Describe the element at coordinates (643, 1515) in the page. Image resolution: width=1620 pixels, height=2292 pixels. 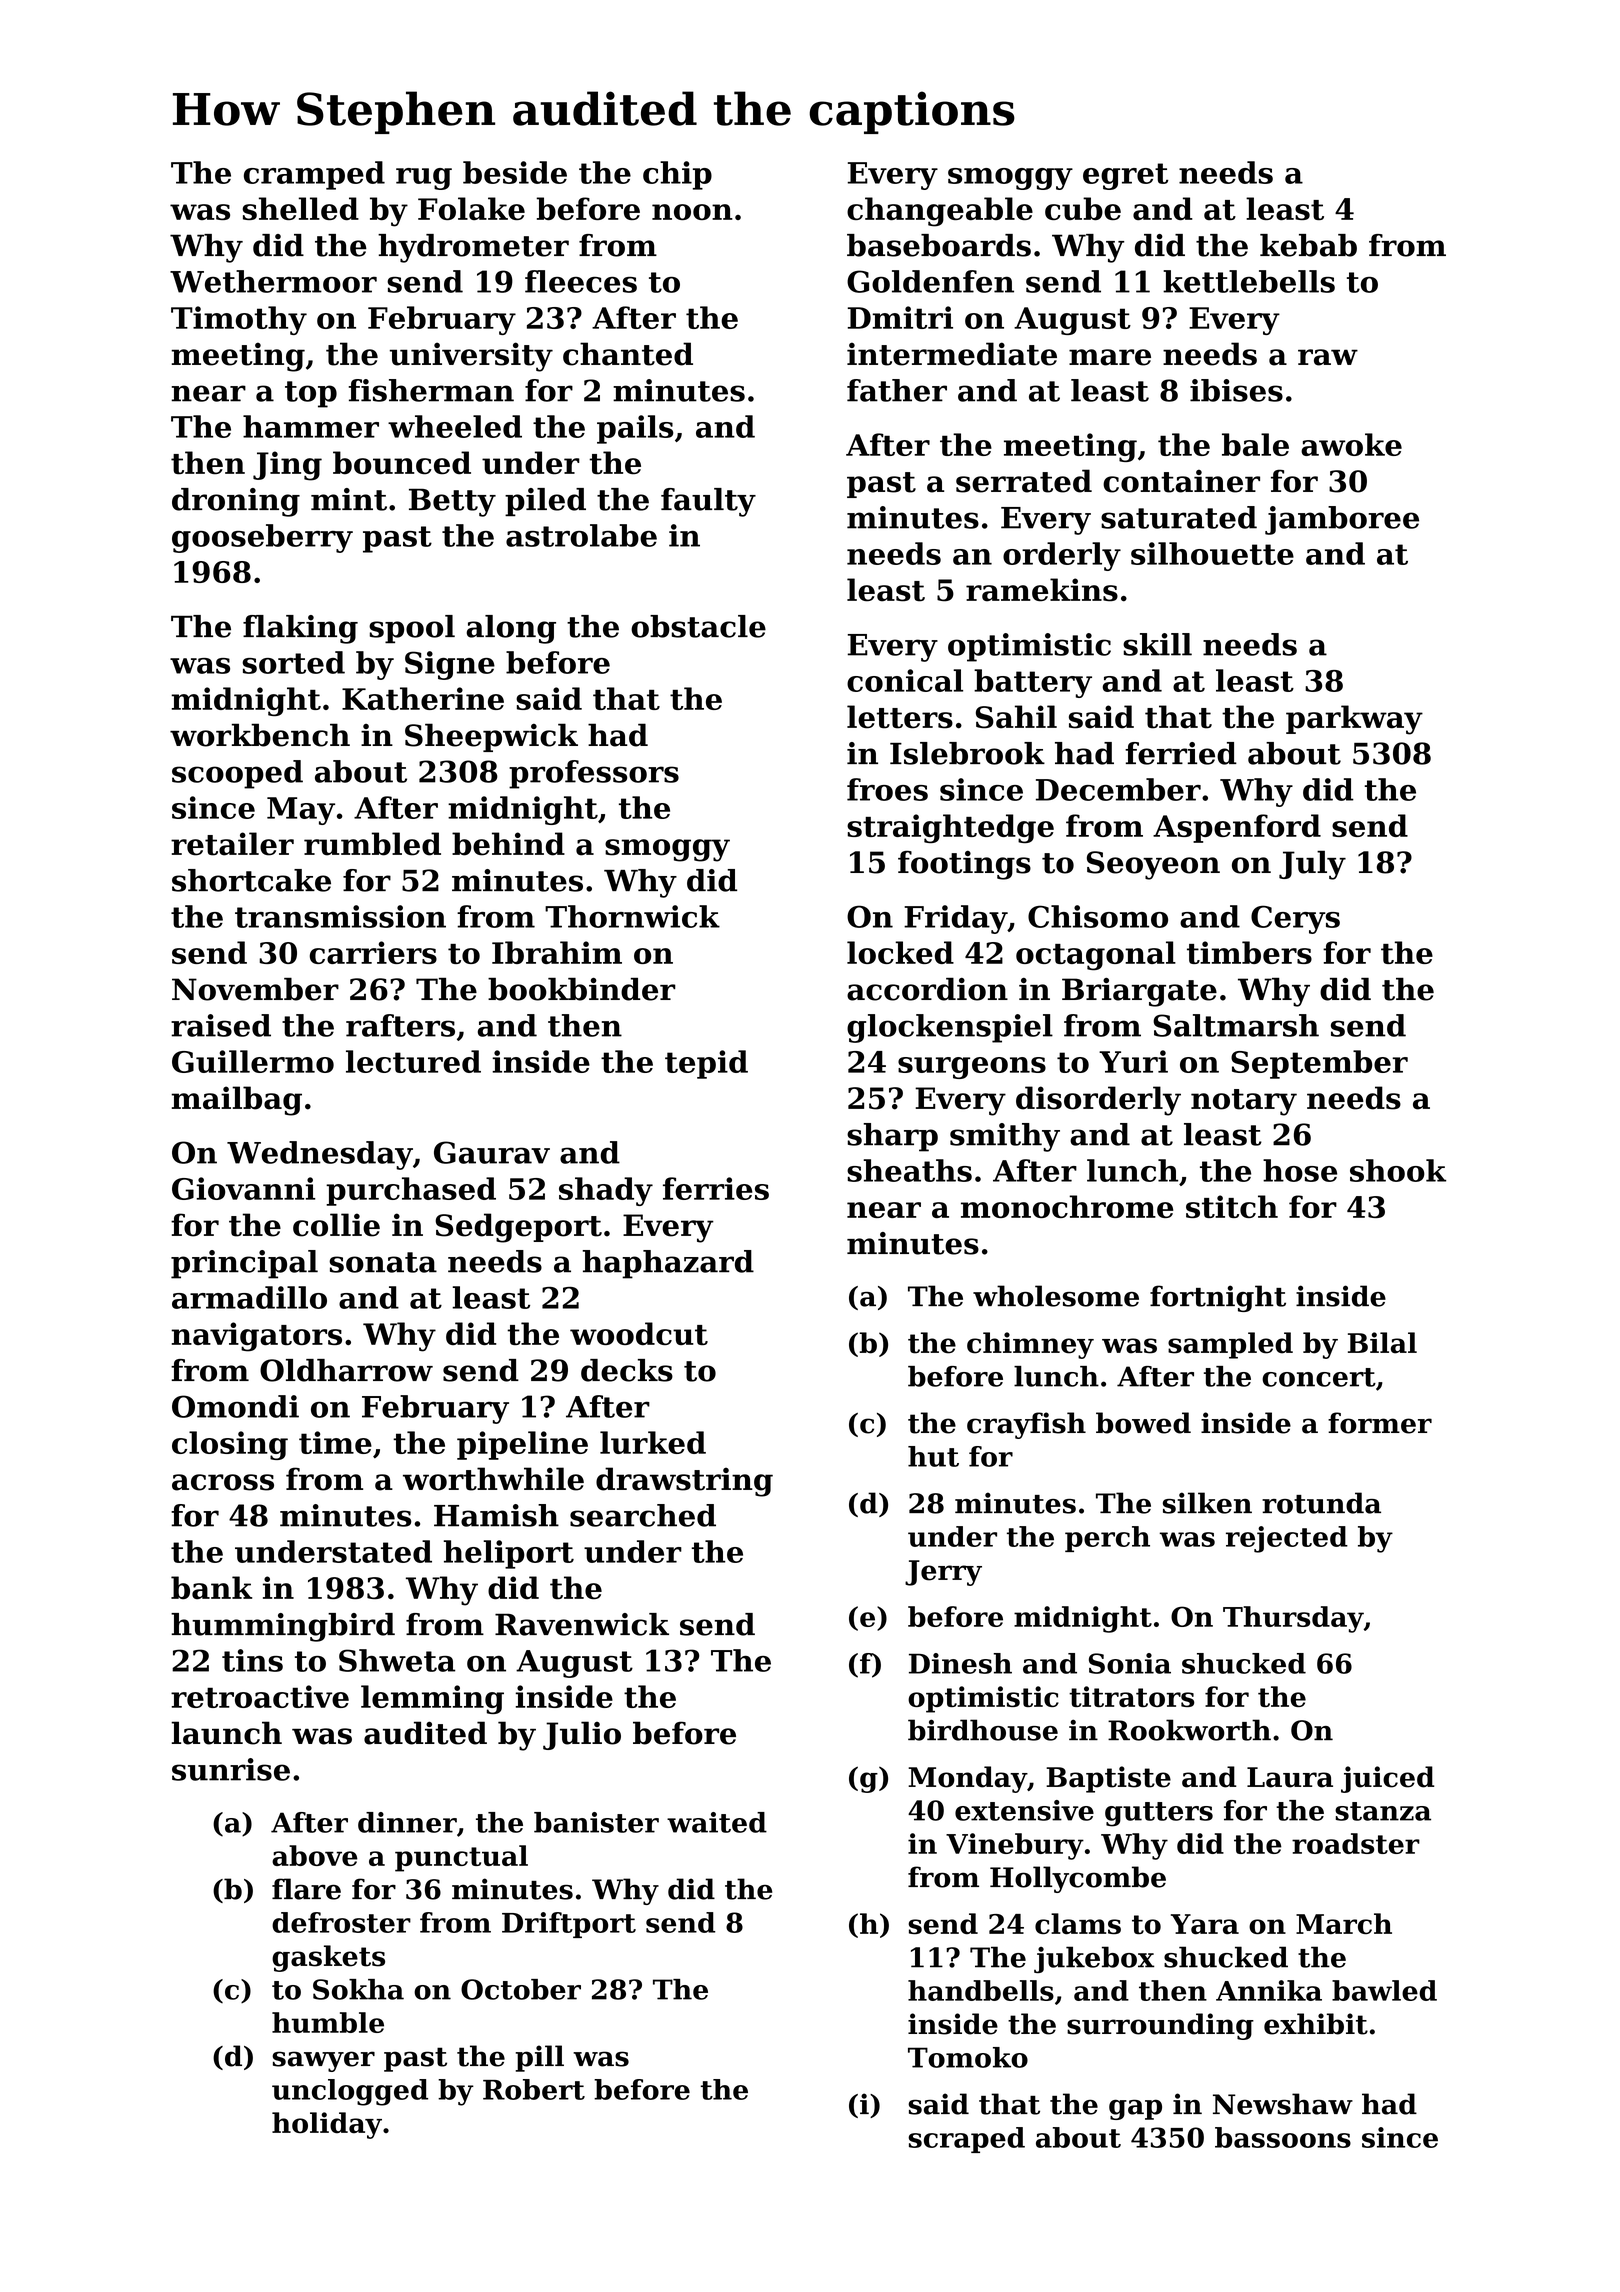
I see `searched` at that location.
